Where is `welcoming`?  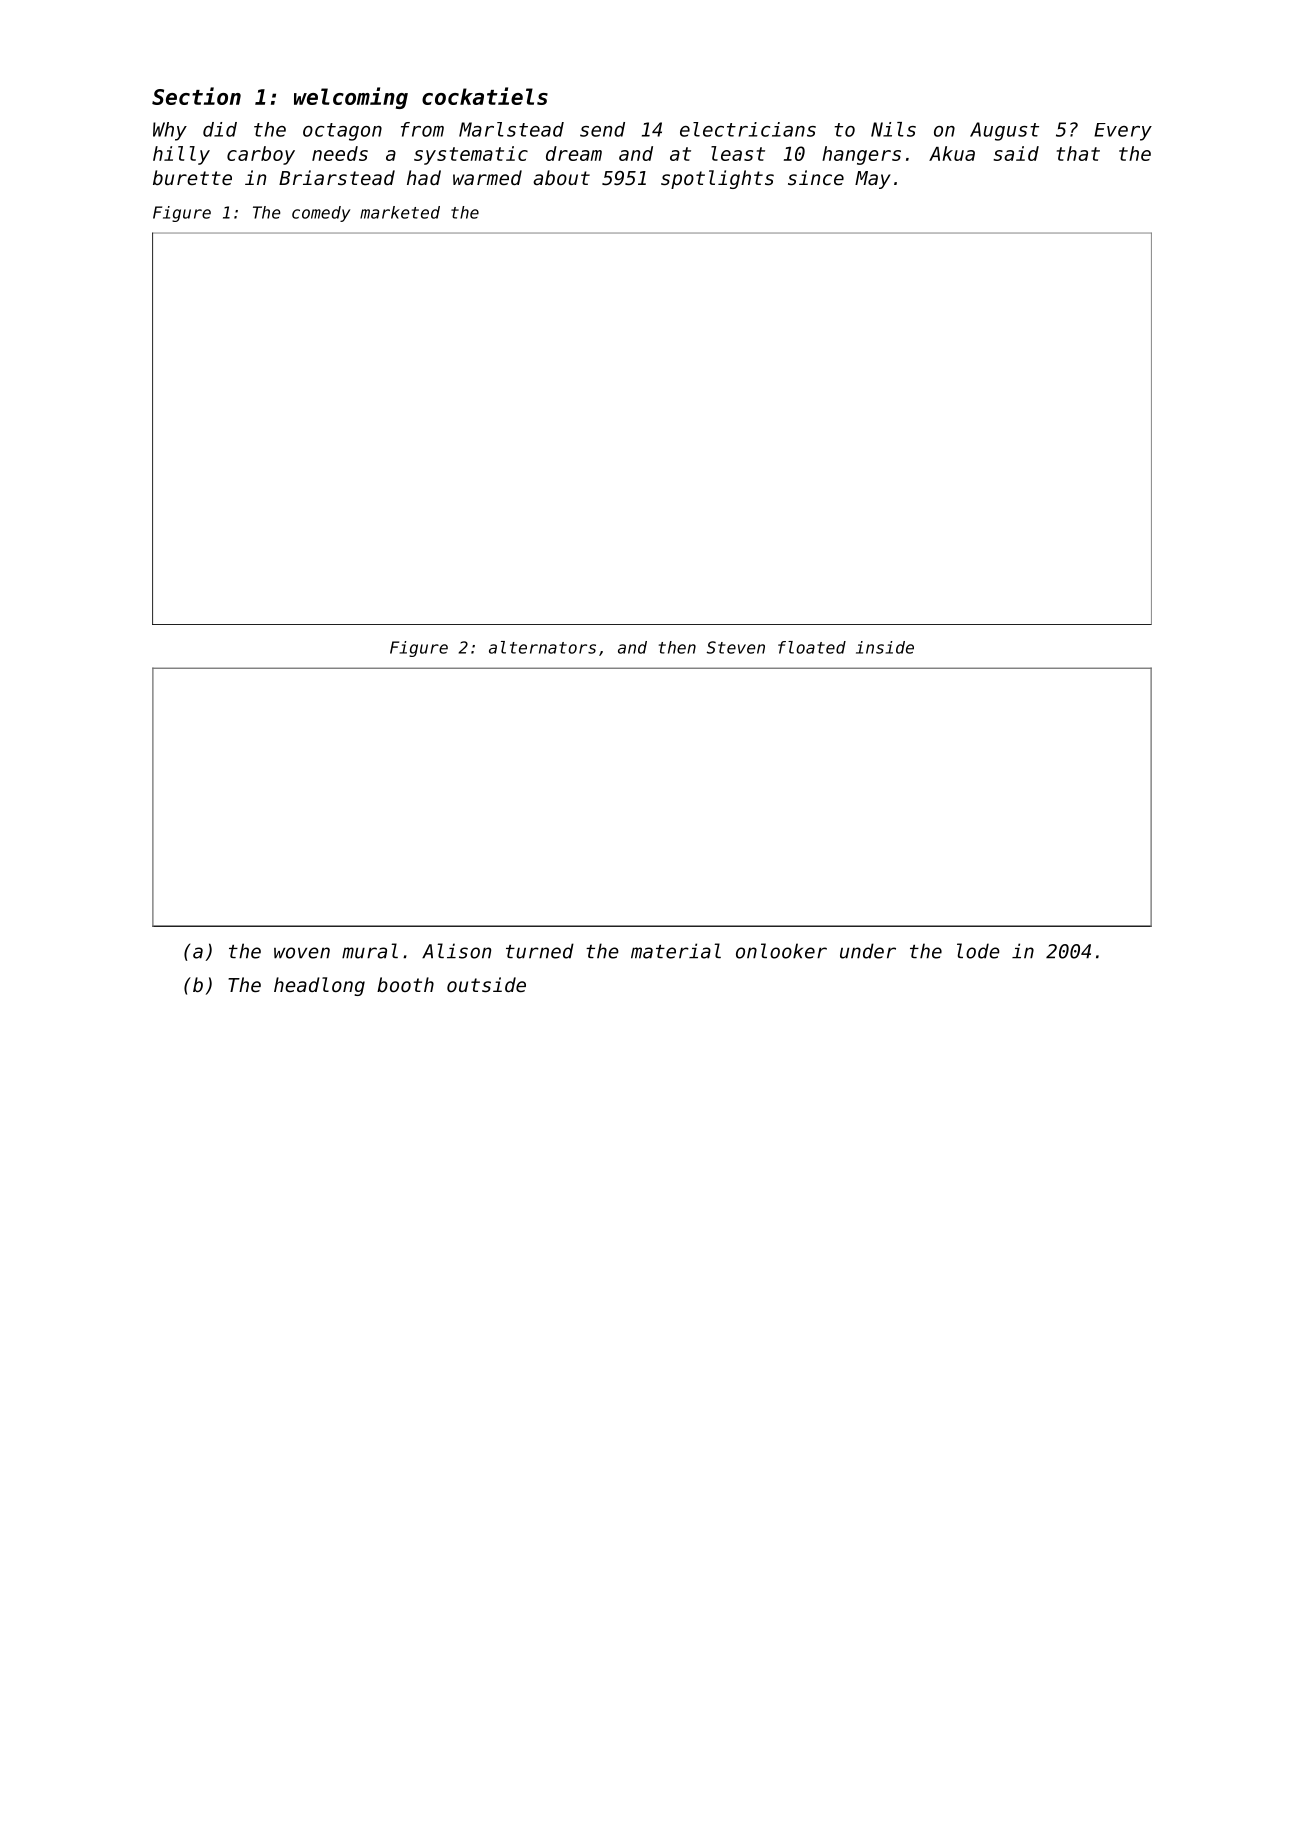 welcoming is located at coordinates (351, 98).
